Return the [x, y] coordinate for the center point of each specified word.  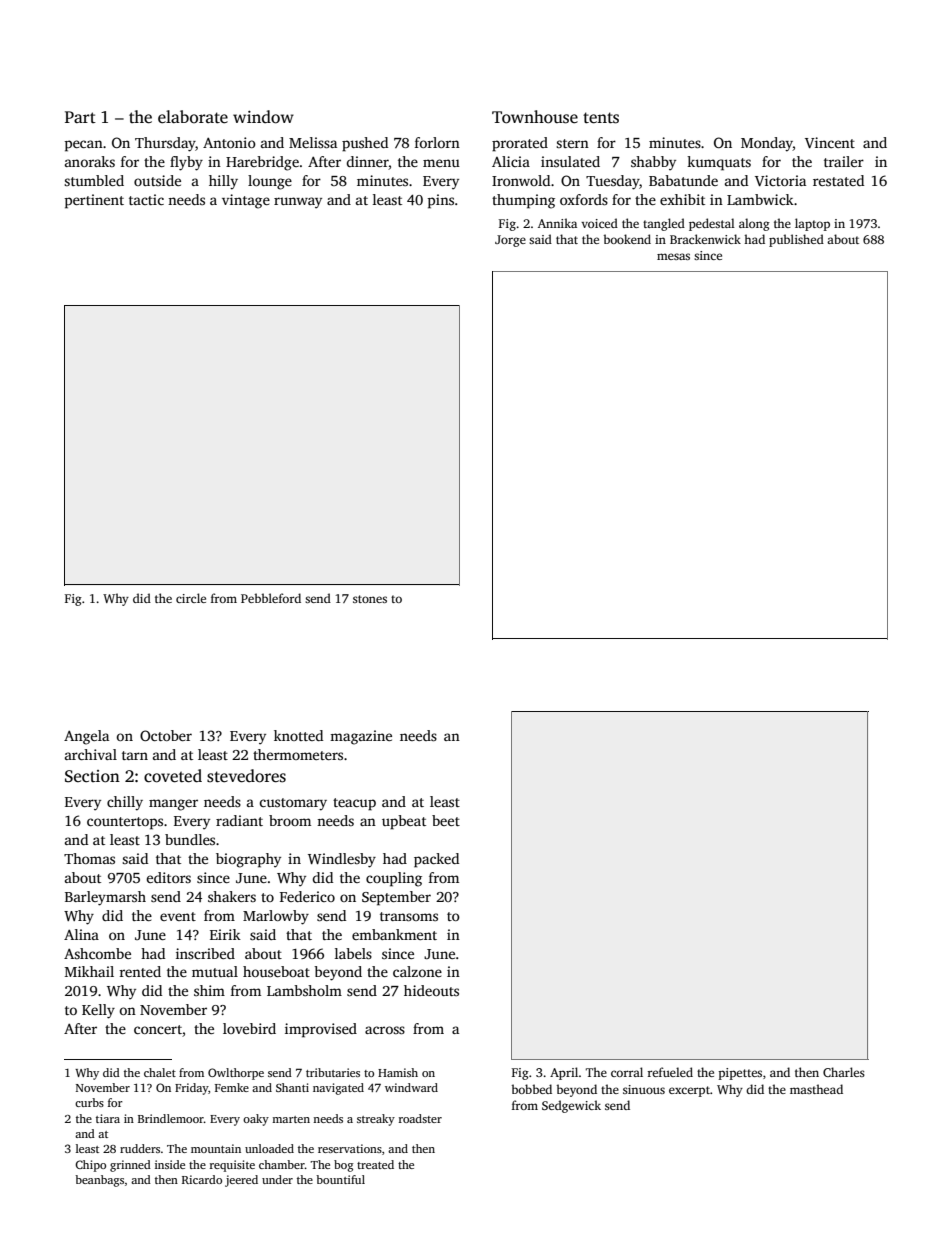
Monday [767, 144]
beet [446, 820]
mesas [673, 256]
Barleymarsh [105, 898]
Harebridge [262, 163]
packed [436, 860]
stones [370, 599]
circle [191, 598]
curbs [89, 1102]
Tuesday [612, 182]
